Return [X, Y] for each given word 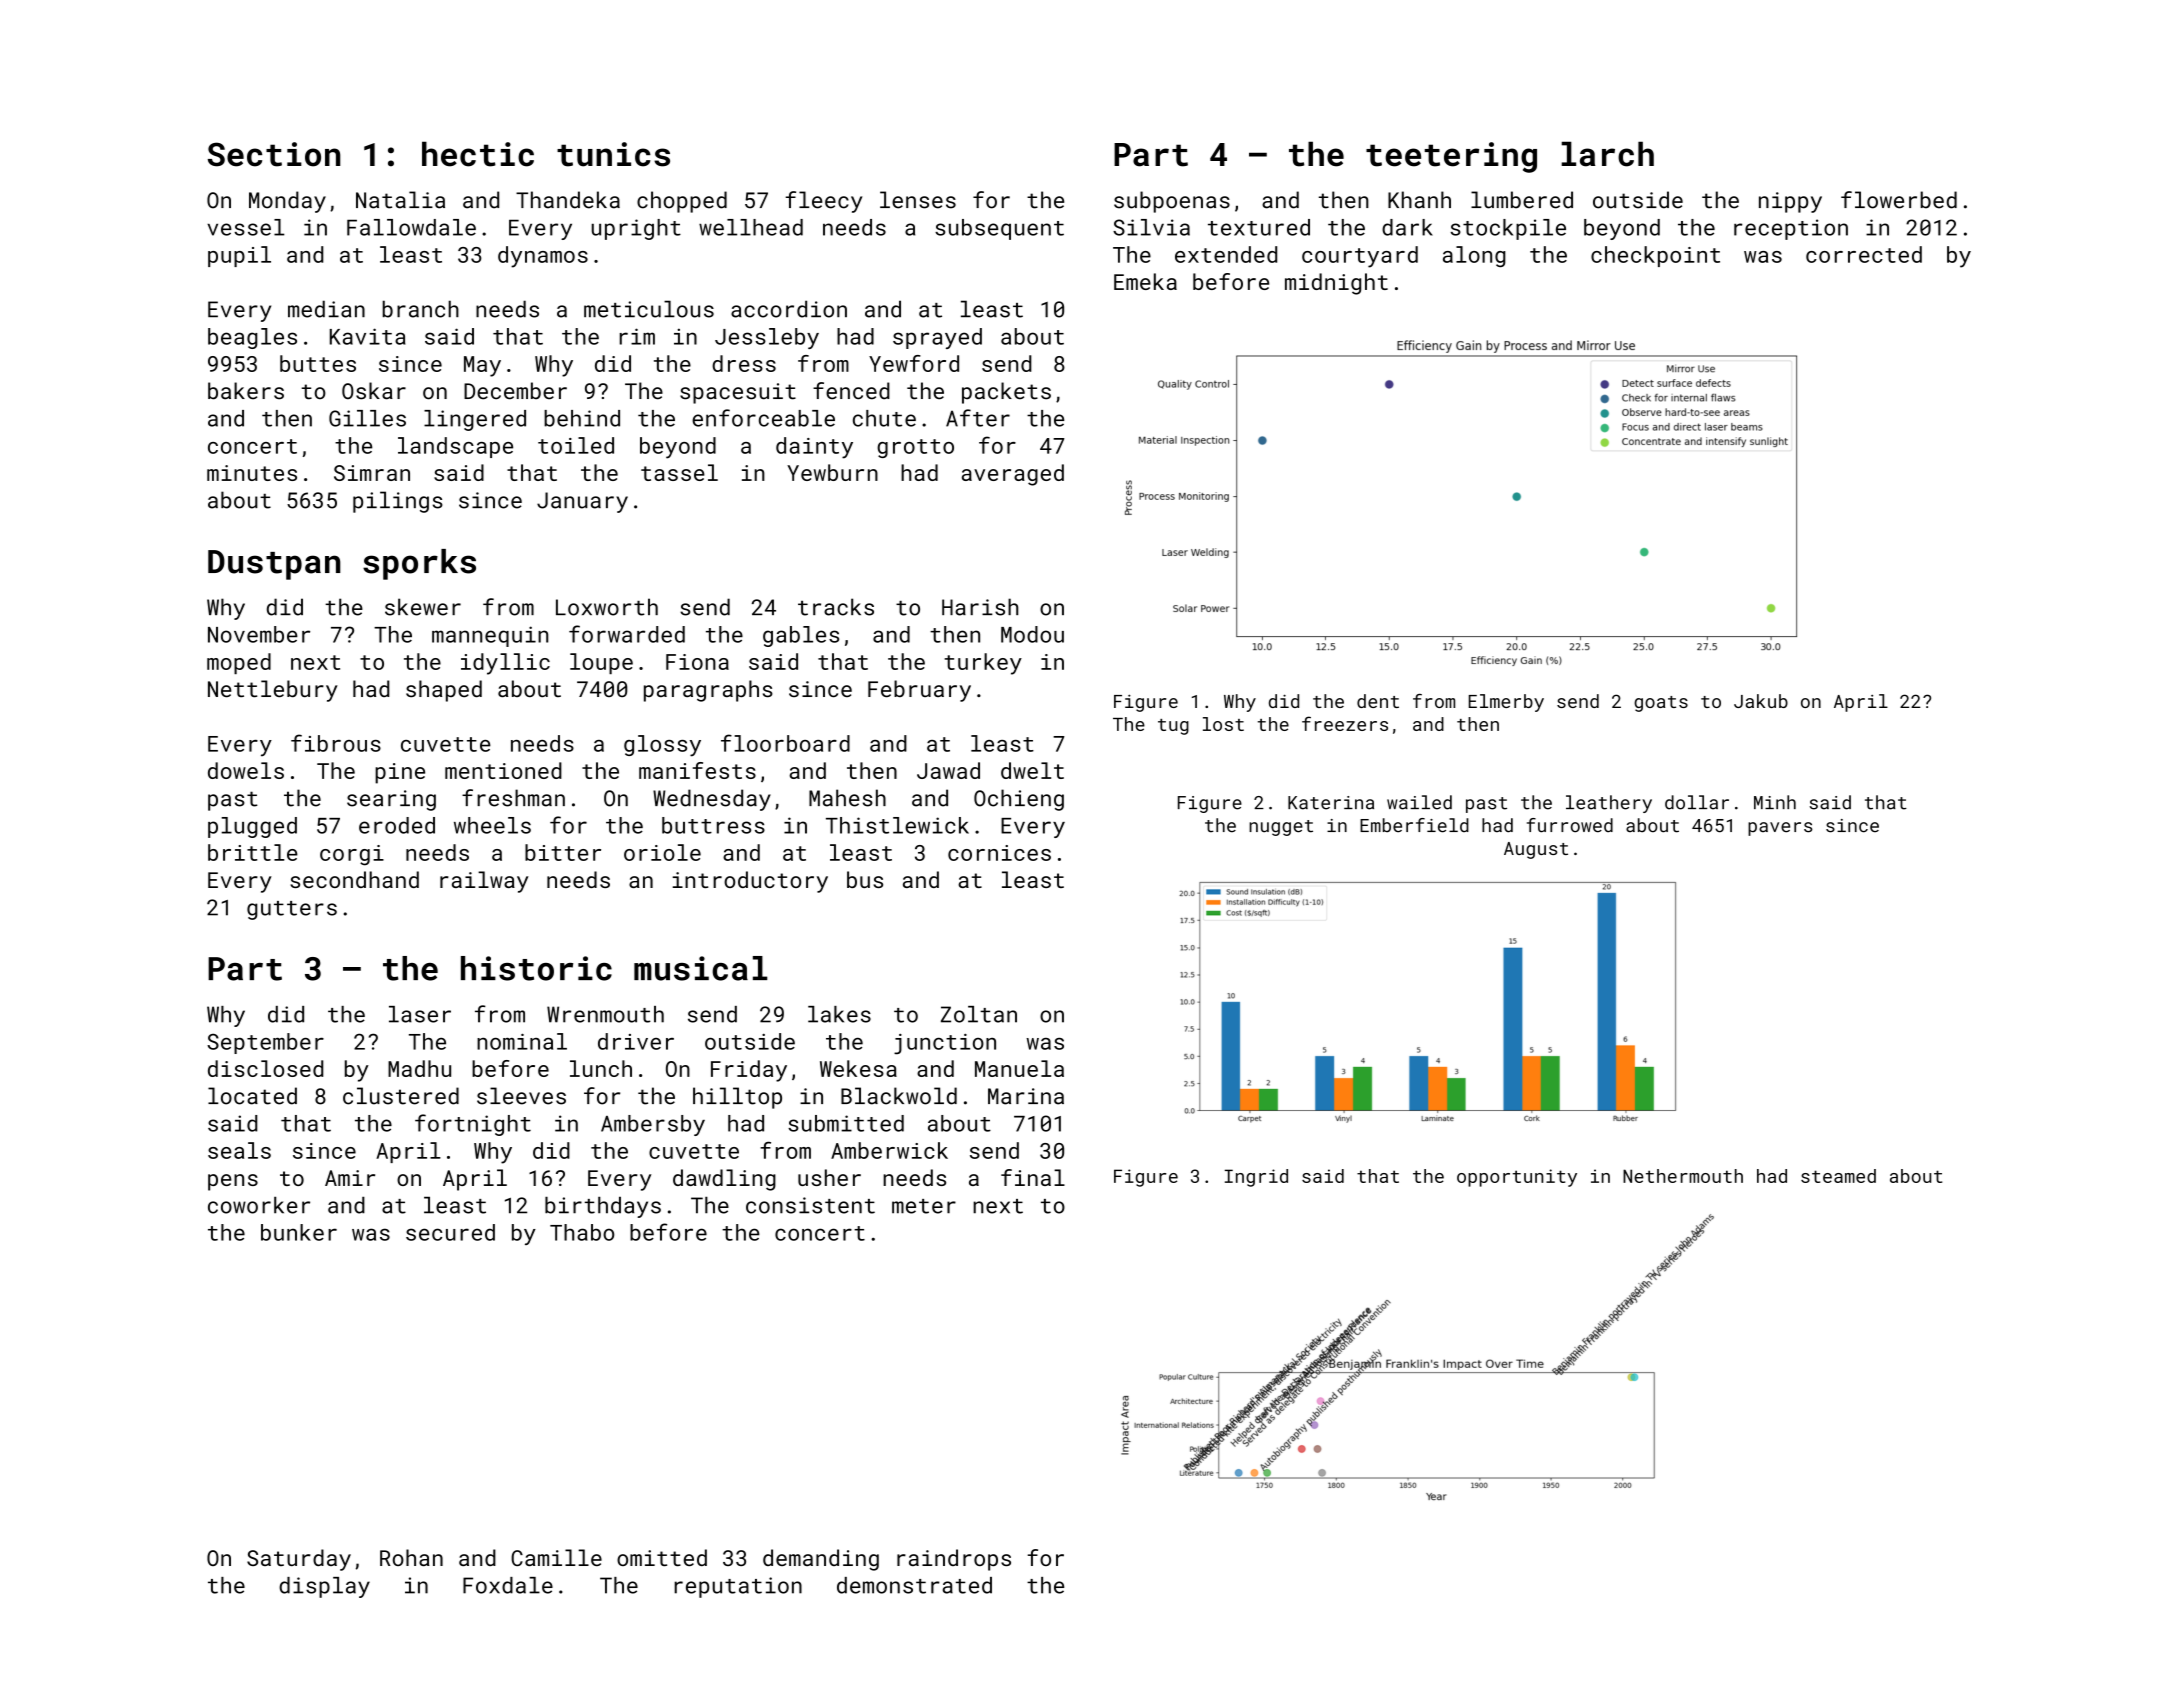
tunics [613, 154]
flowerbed [1899, 200]
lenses [918, 200]
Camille [556, 1557]
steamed [1838, 1176]
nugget [1281, 828]
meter [924, 1206]
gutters [292, 910]
